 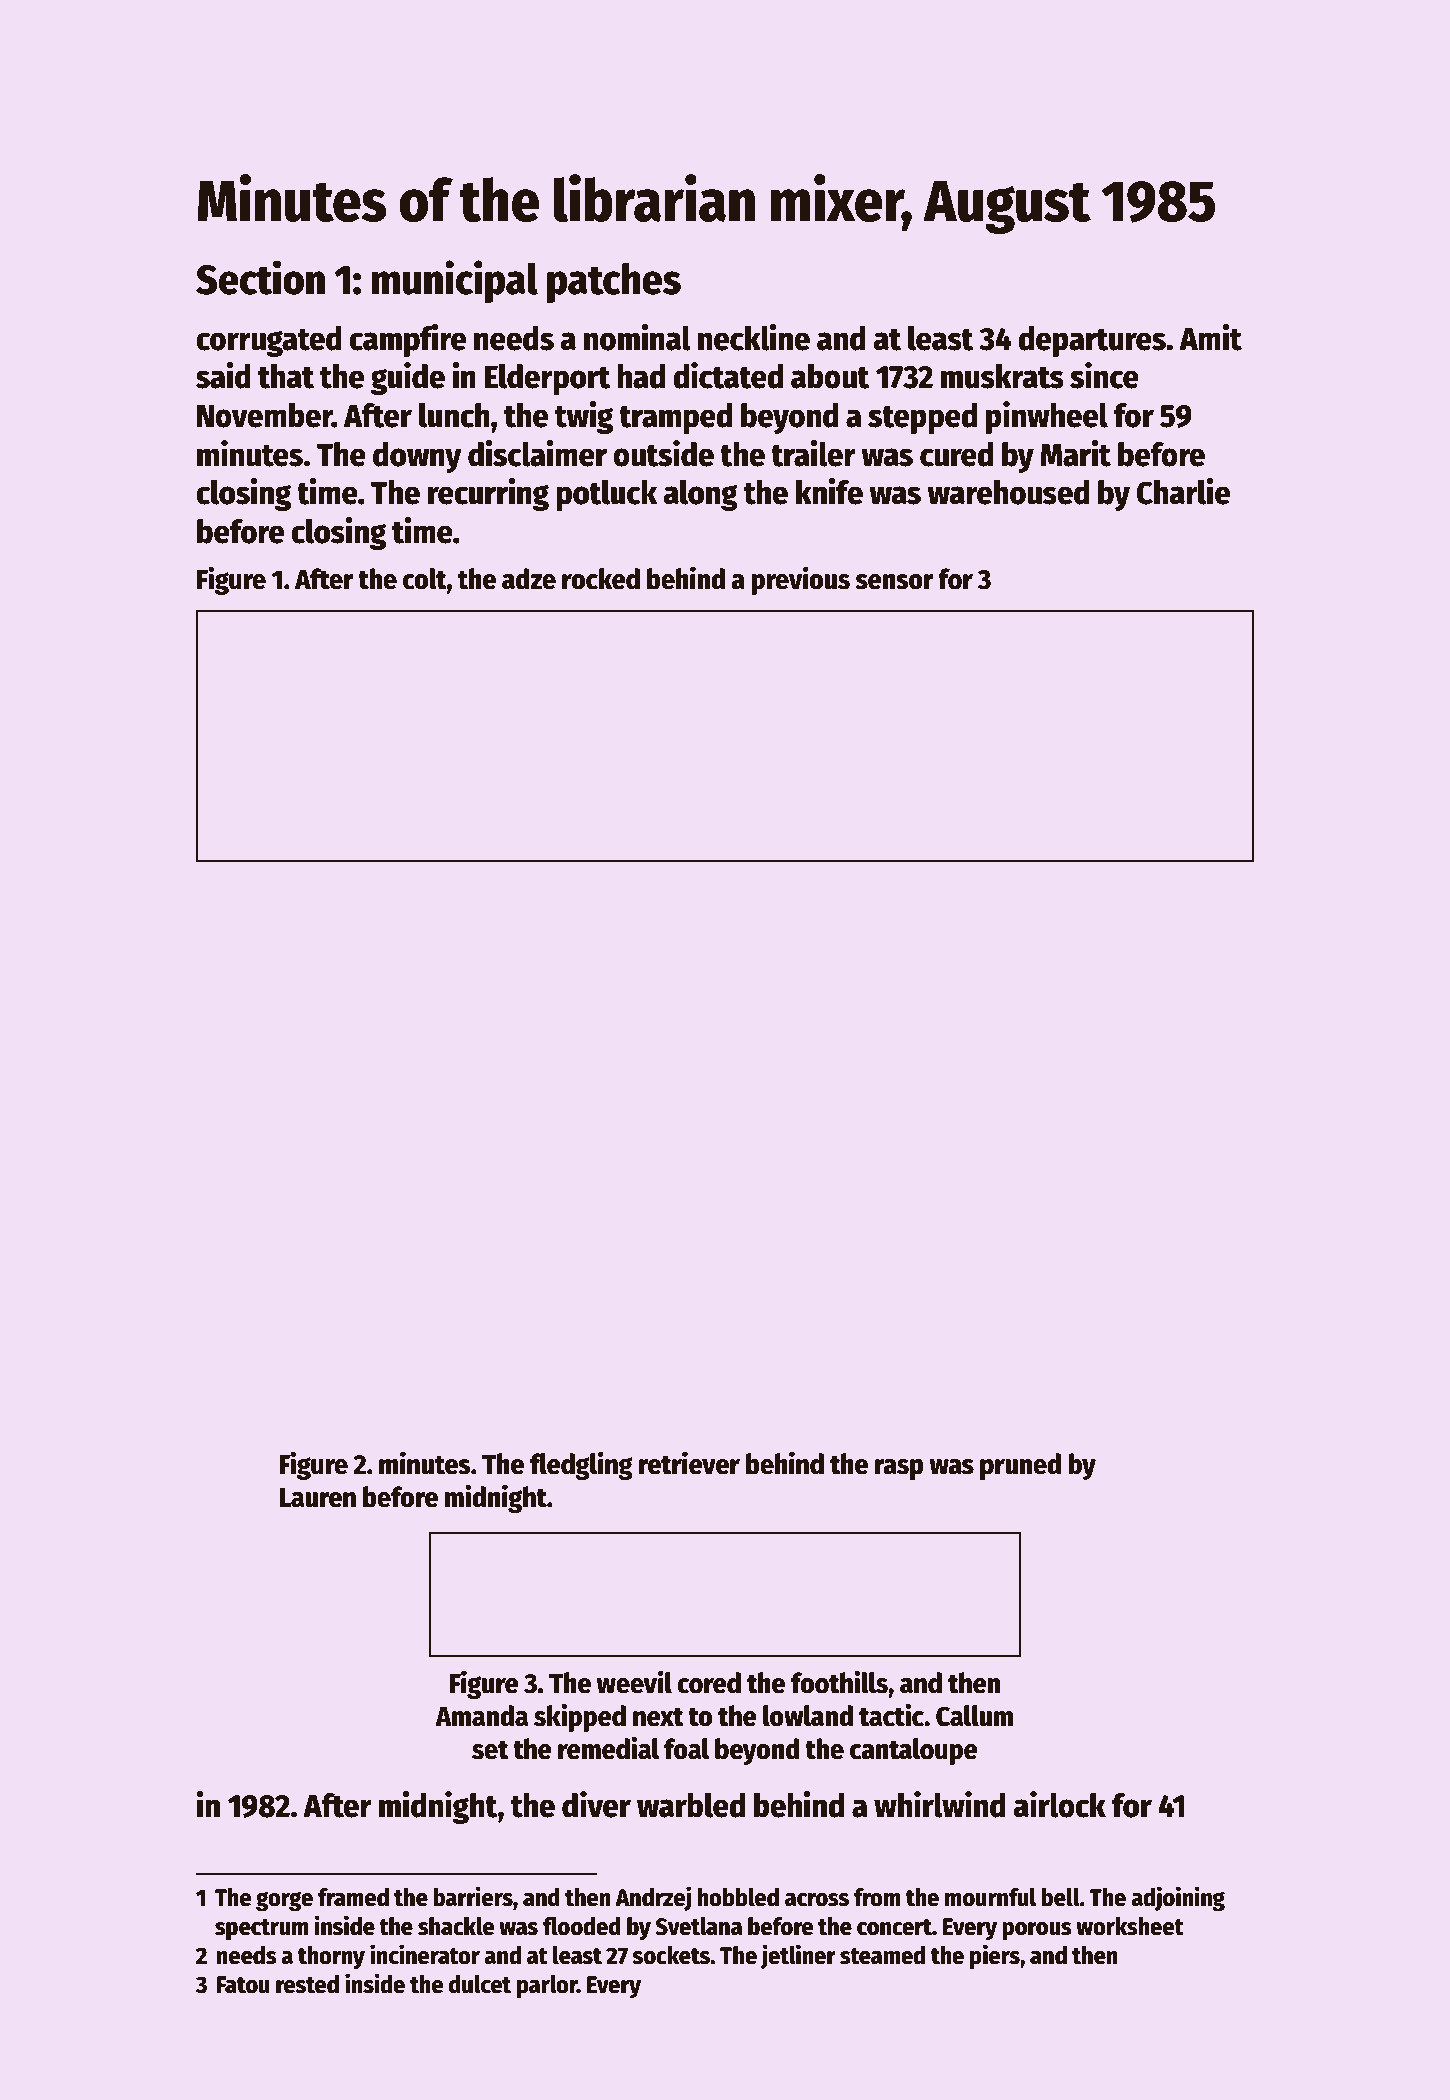 What do you see at coordinates (974, 1716) in the page?
I see `Callum` at bounding box center [974, 1716].
